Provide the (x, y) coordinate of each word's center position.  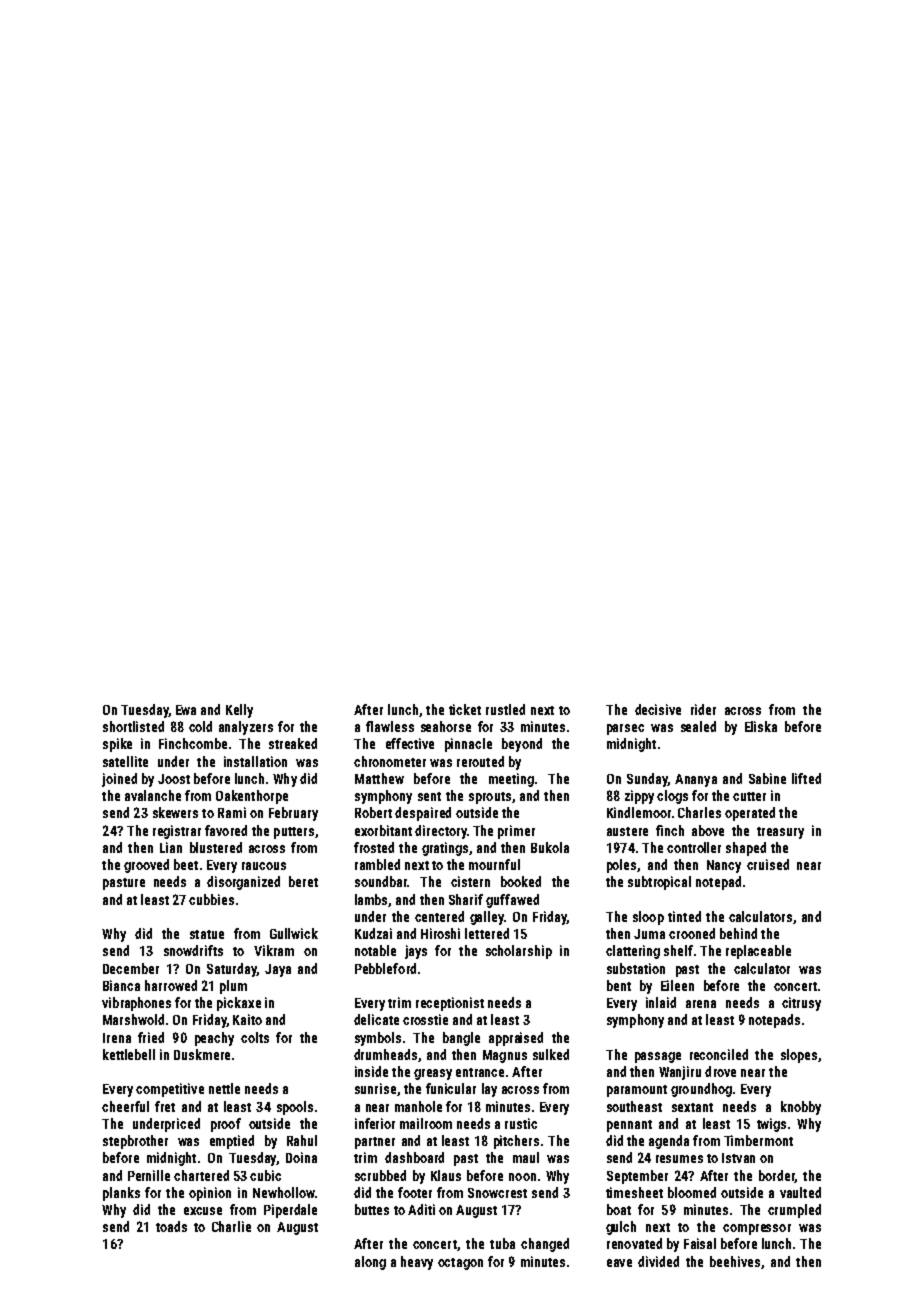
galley (487, 918)
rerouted (480, 761)
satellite (125, 761)
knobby (801, 1108)
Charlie (231, 1226)
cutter (749, 796)
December (131, 968)
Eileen (677, 985)
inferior (375, 1123)
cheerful (125, 1106)
